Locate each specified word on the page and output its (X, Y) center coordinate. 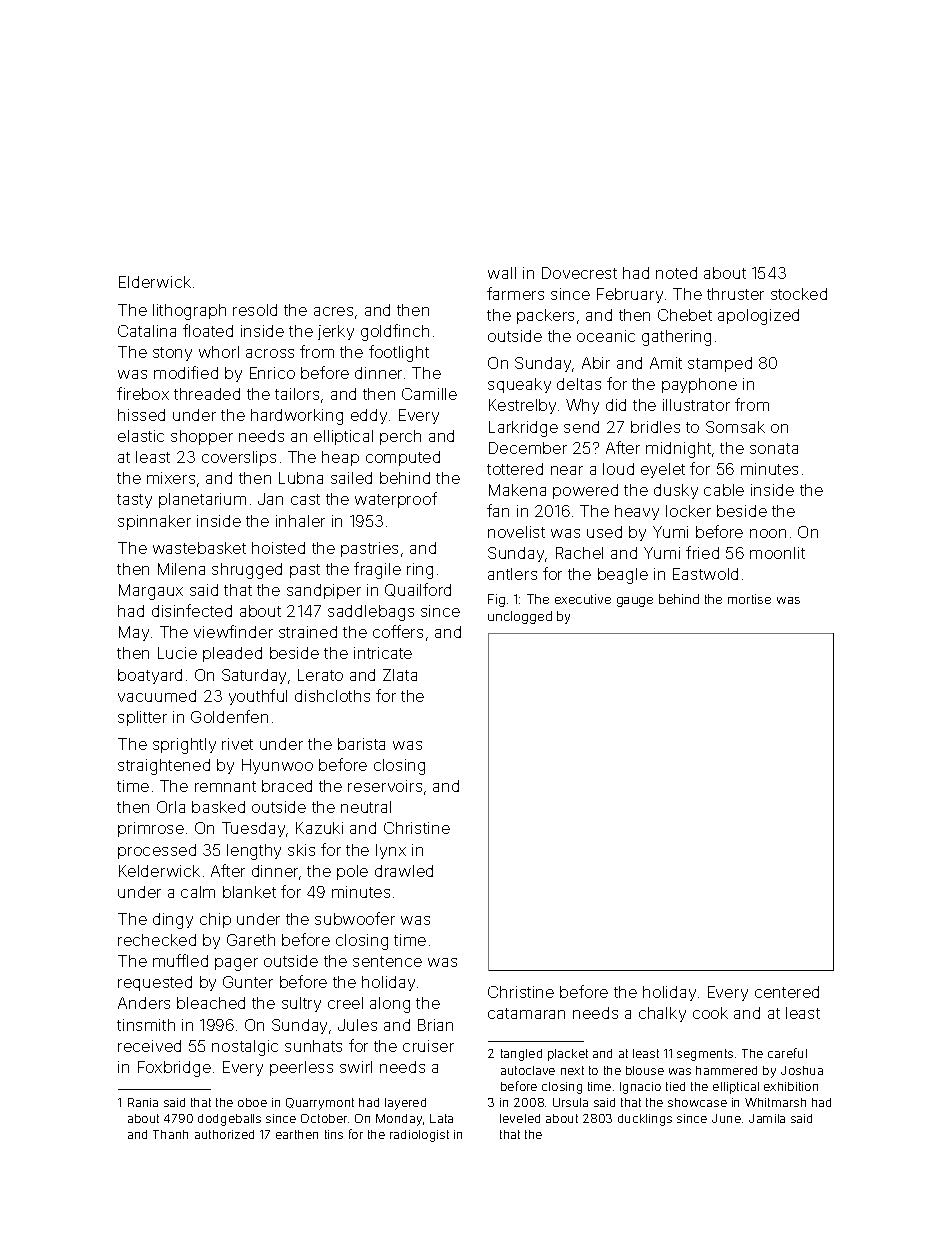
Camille (429, 394)
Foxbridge (174, 1069)
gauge (635, 602)
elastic (141, 436)
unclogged (520, 617)
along (390, 1005)
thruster (735, 294)
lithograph (189, 312)
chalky (662, 1014)
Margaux (151, 592)
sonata (774, 448)
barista (361, 744)
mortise (749, 599)
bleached (211, 1003)
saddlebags (371, 613)
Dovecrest (579, 273)
